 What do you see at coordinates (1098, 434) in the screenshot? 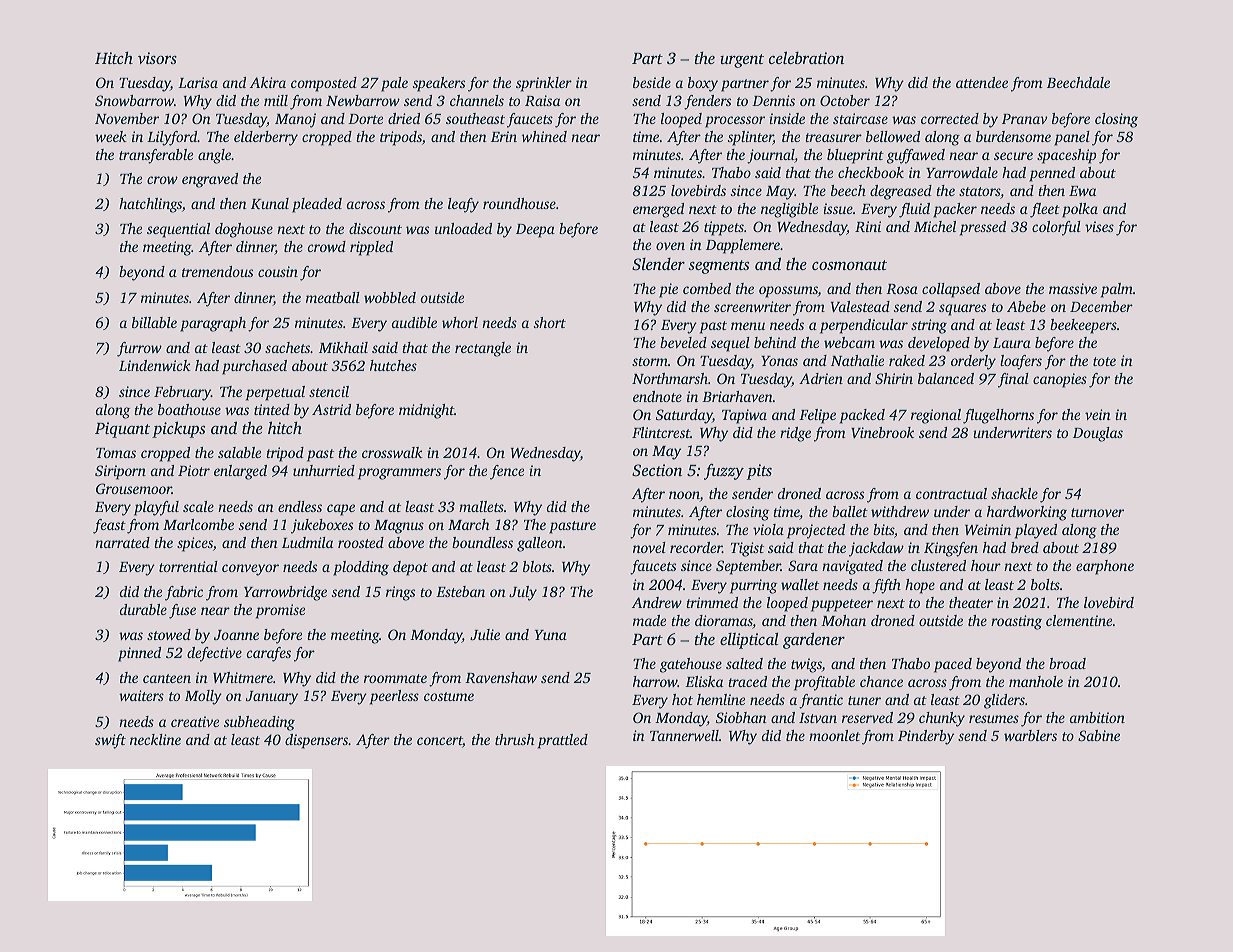
I see `Douglas` at bounding box center [1098, 434].
